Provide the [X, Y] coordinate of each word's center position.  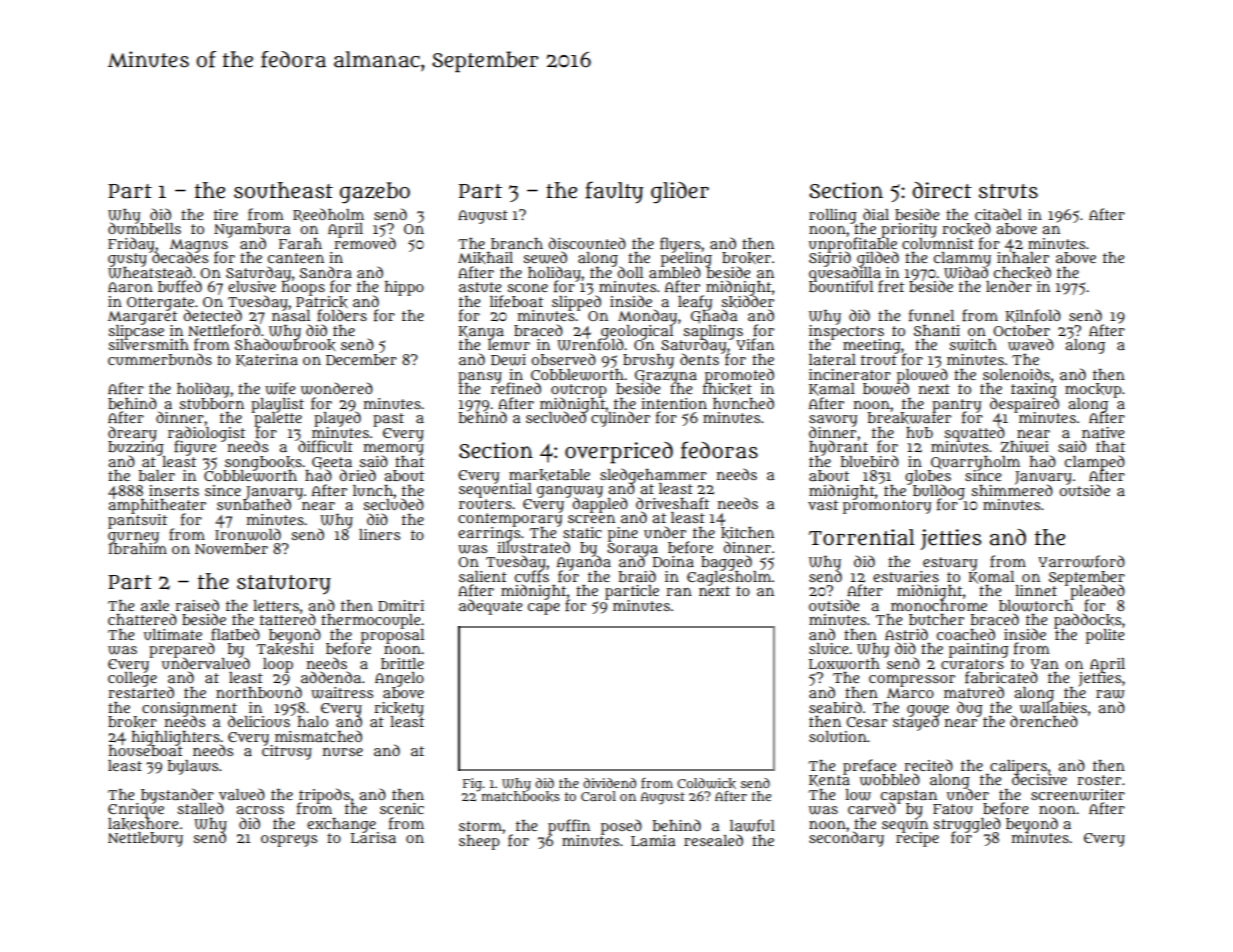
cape [544, 609]
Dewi [508, 360]
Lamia [653, 840]
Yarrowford [1081, 561]
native [1103, 432]
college [132, 679]
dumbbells [144, 228]
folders [342, 315]
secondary [846, 839]
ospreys [289, 841]
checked [1022, 273]
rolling [833, 216]
